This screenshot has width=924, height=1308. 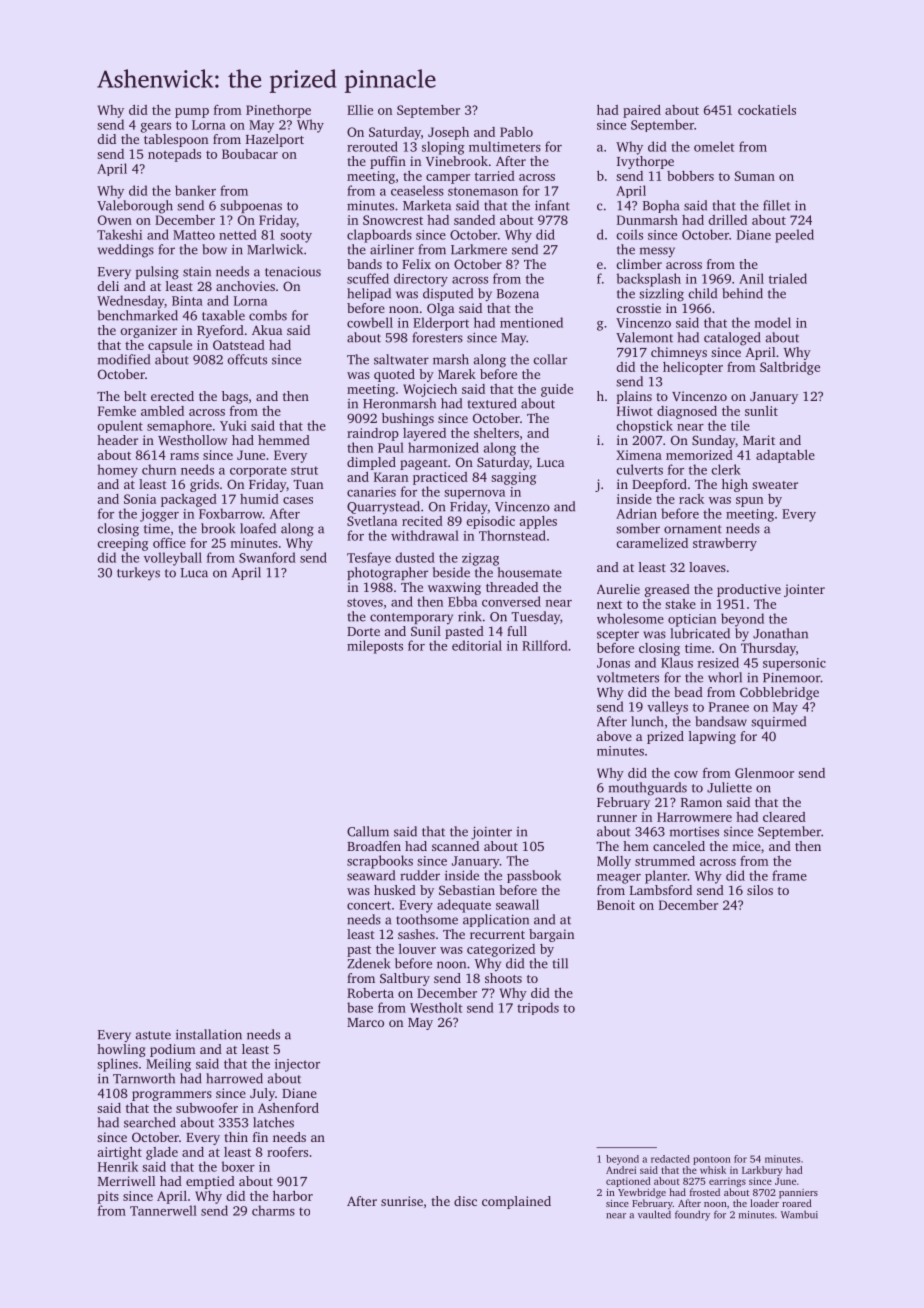 What do you see at coordinates (693, 368) in the screenshot?
I see `helicopter` at bounding box center [693, 368].
